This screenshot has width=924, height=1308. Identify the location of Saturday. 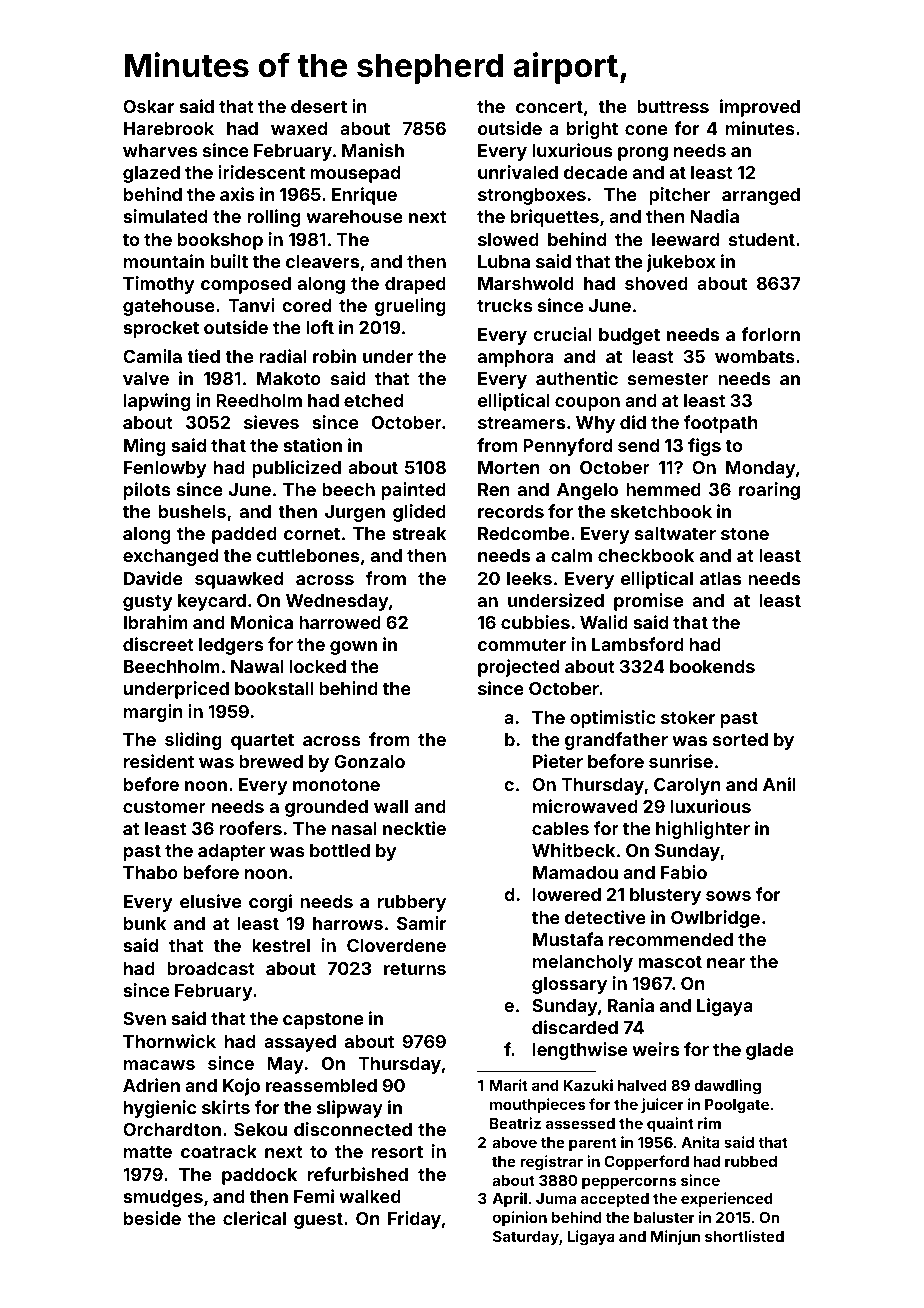
(526, 1238).
